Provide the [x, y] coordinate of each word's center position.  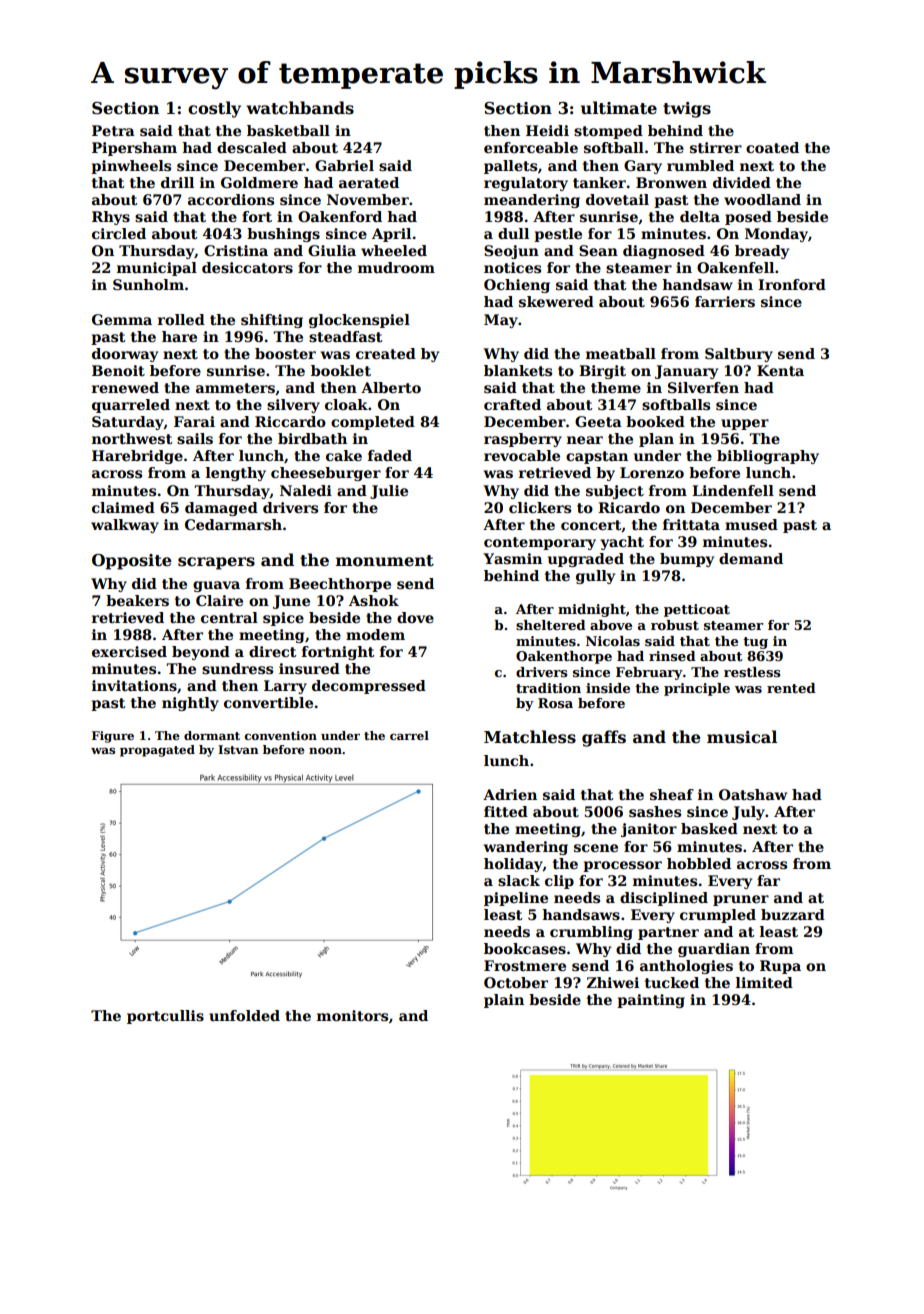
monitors [352, 1015]
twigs [687, 110]
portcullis [165, 1017]
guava [216, 586]
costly [214, 109]
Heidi [547, 130]
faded [390, 455]
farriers [725, 301]
